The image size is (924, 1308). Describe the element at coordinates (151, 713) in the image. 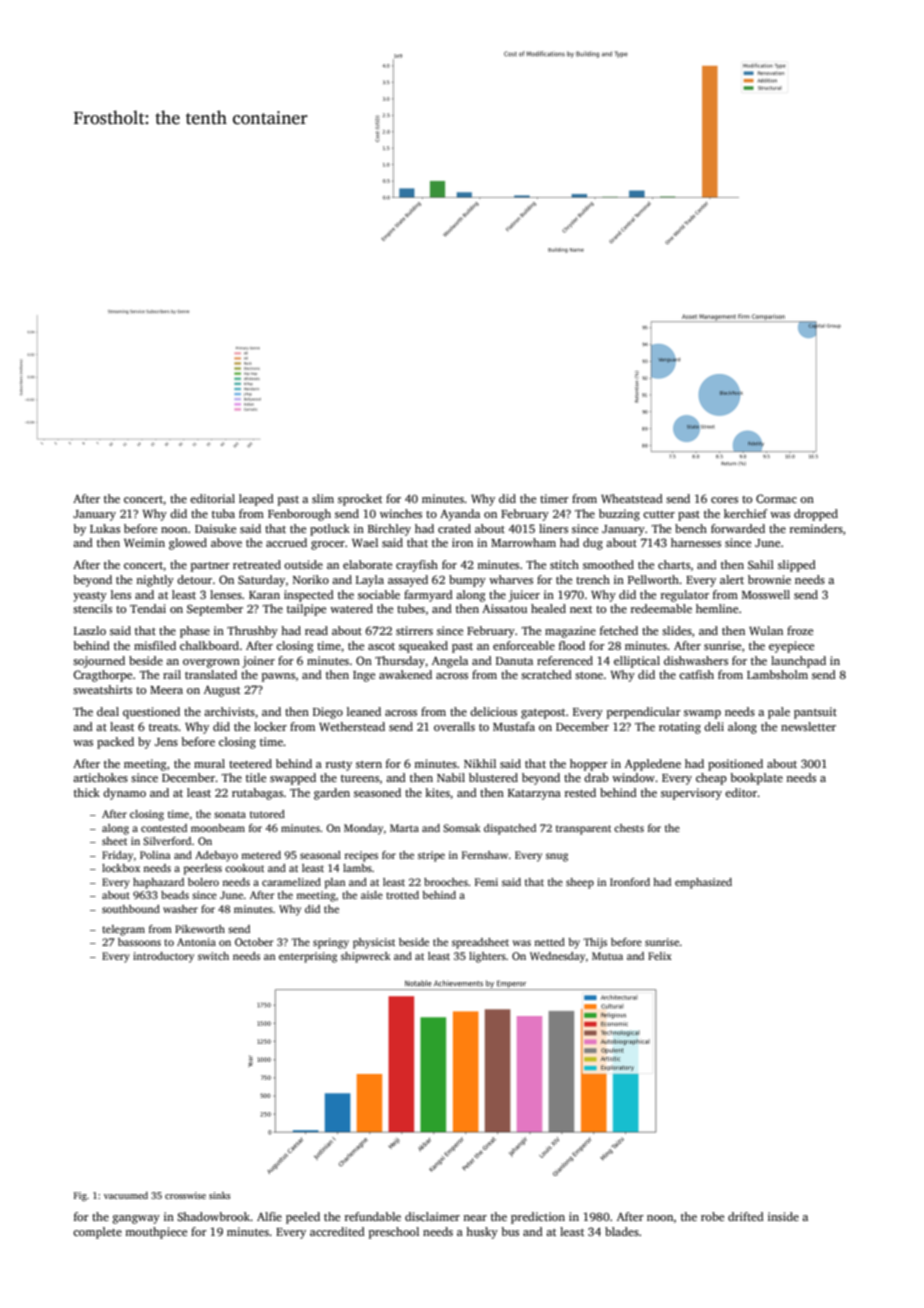

I see `questioned` at that location.
